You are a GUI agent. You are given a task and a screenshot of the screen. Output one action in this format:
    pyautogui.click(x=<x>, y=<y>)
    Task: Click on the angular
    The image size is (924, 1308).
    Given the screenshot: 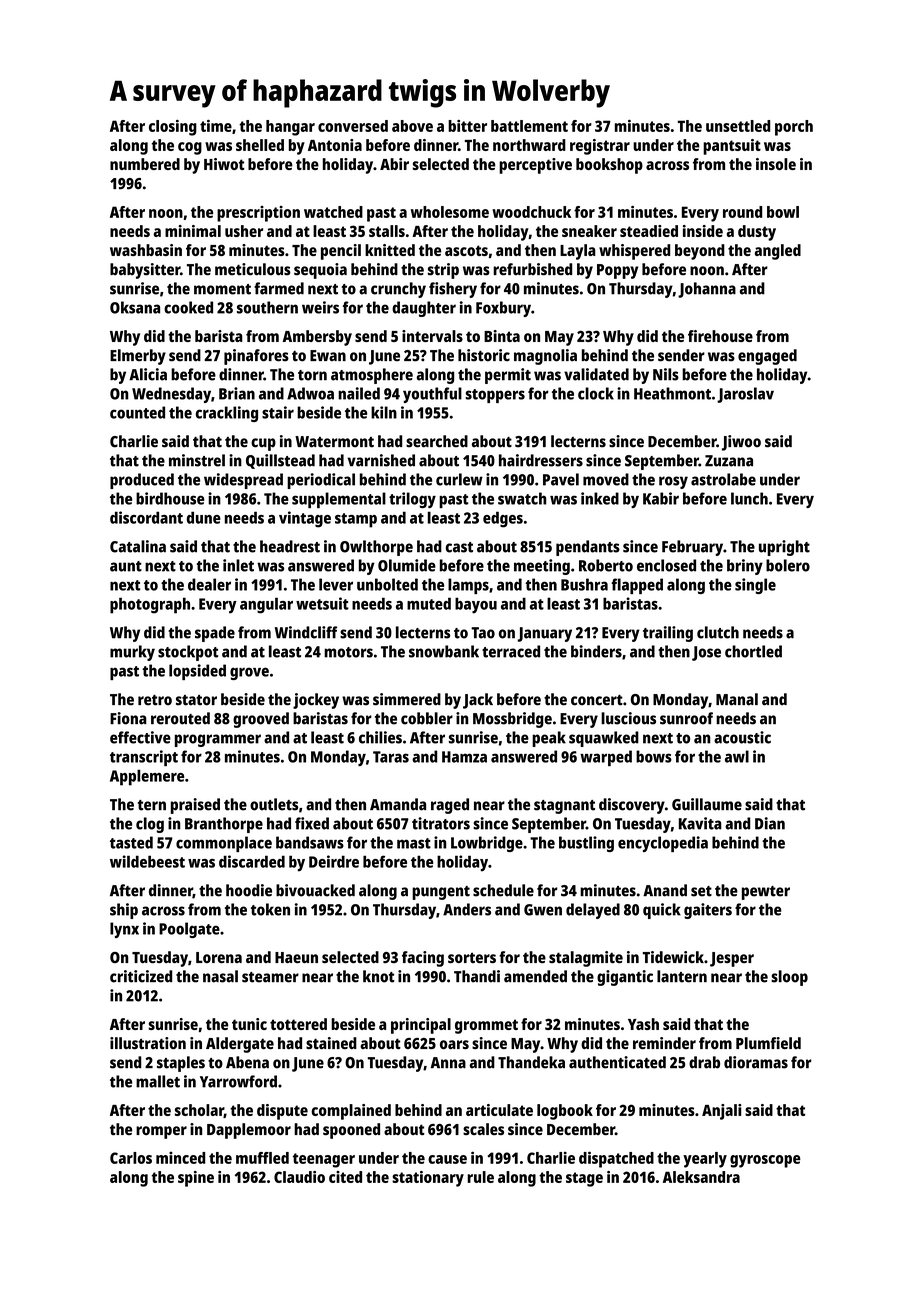 What is the action you would take?
    pyautogui.click(x=266, y=605)
